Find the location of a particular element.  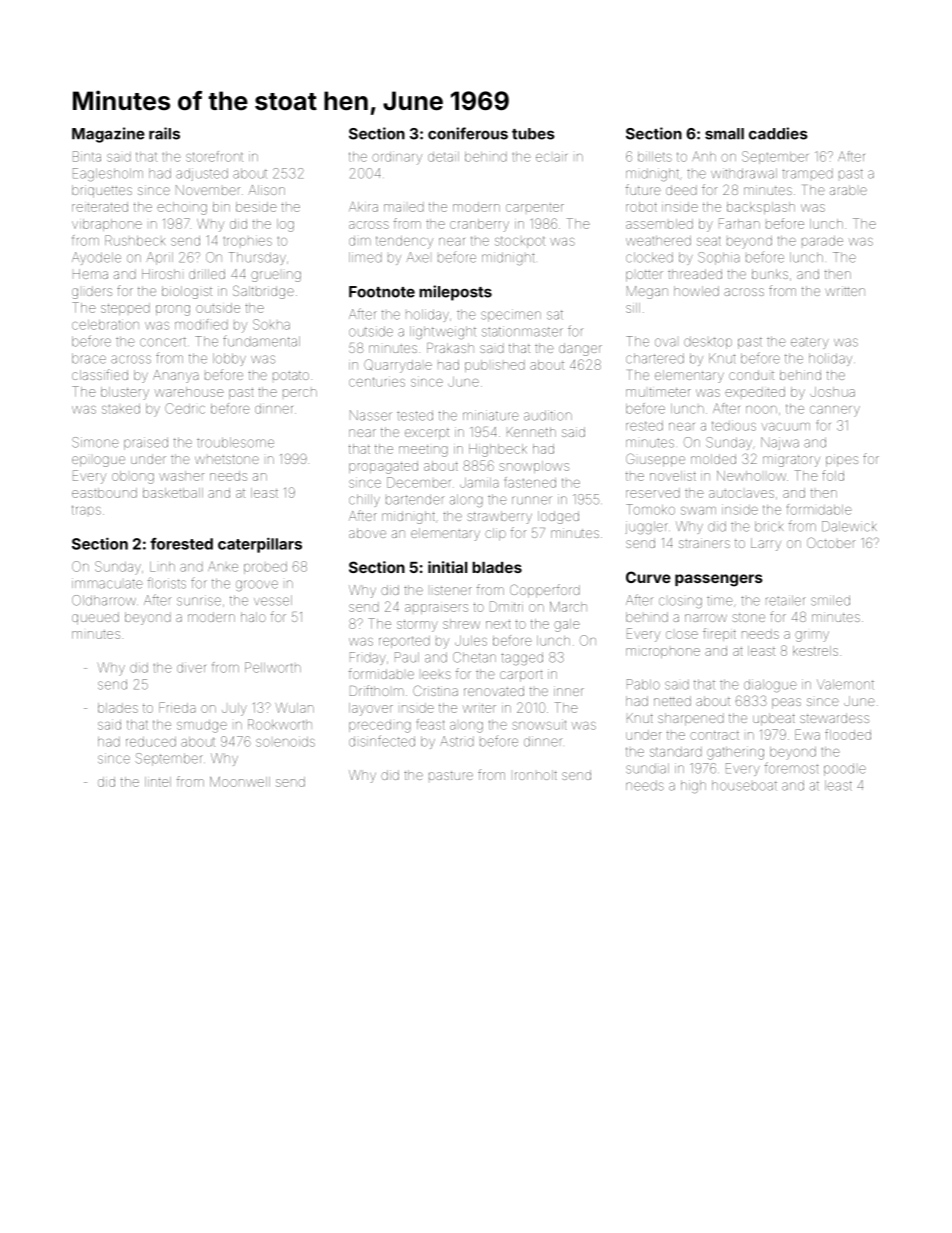

netted is located at coordinates (672, 701).
